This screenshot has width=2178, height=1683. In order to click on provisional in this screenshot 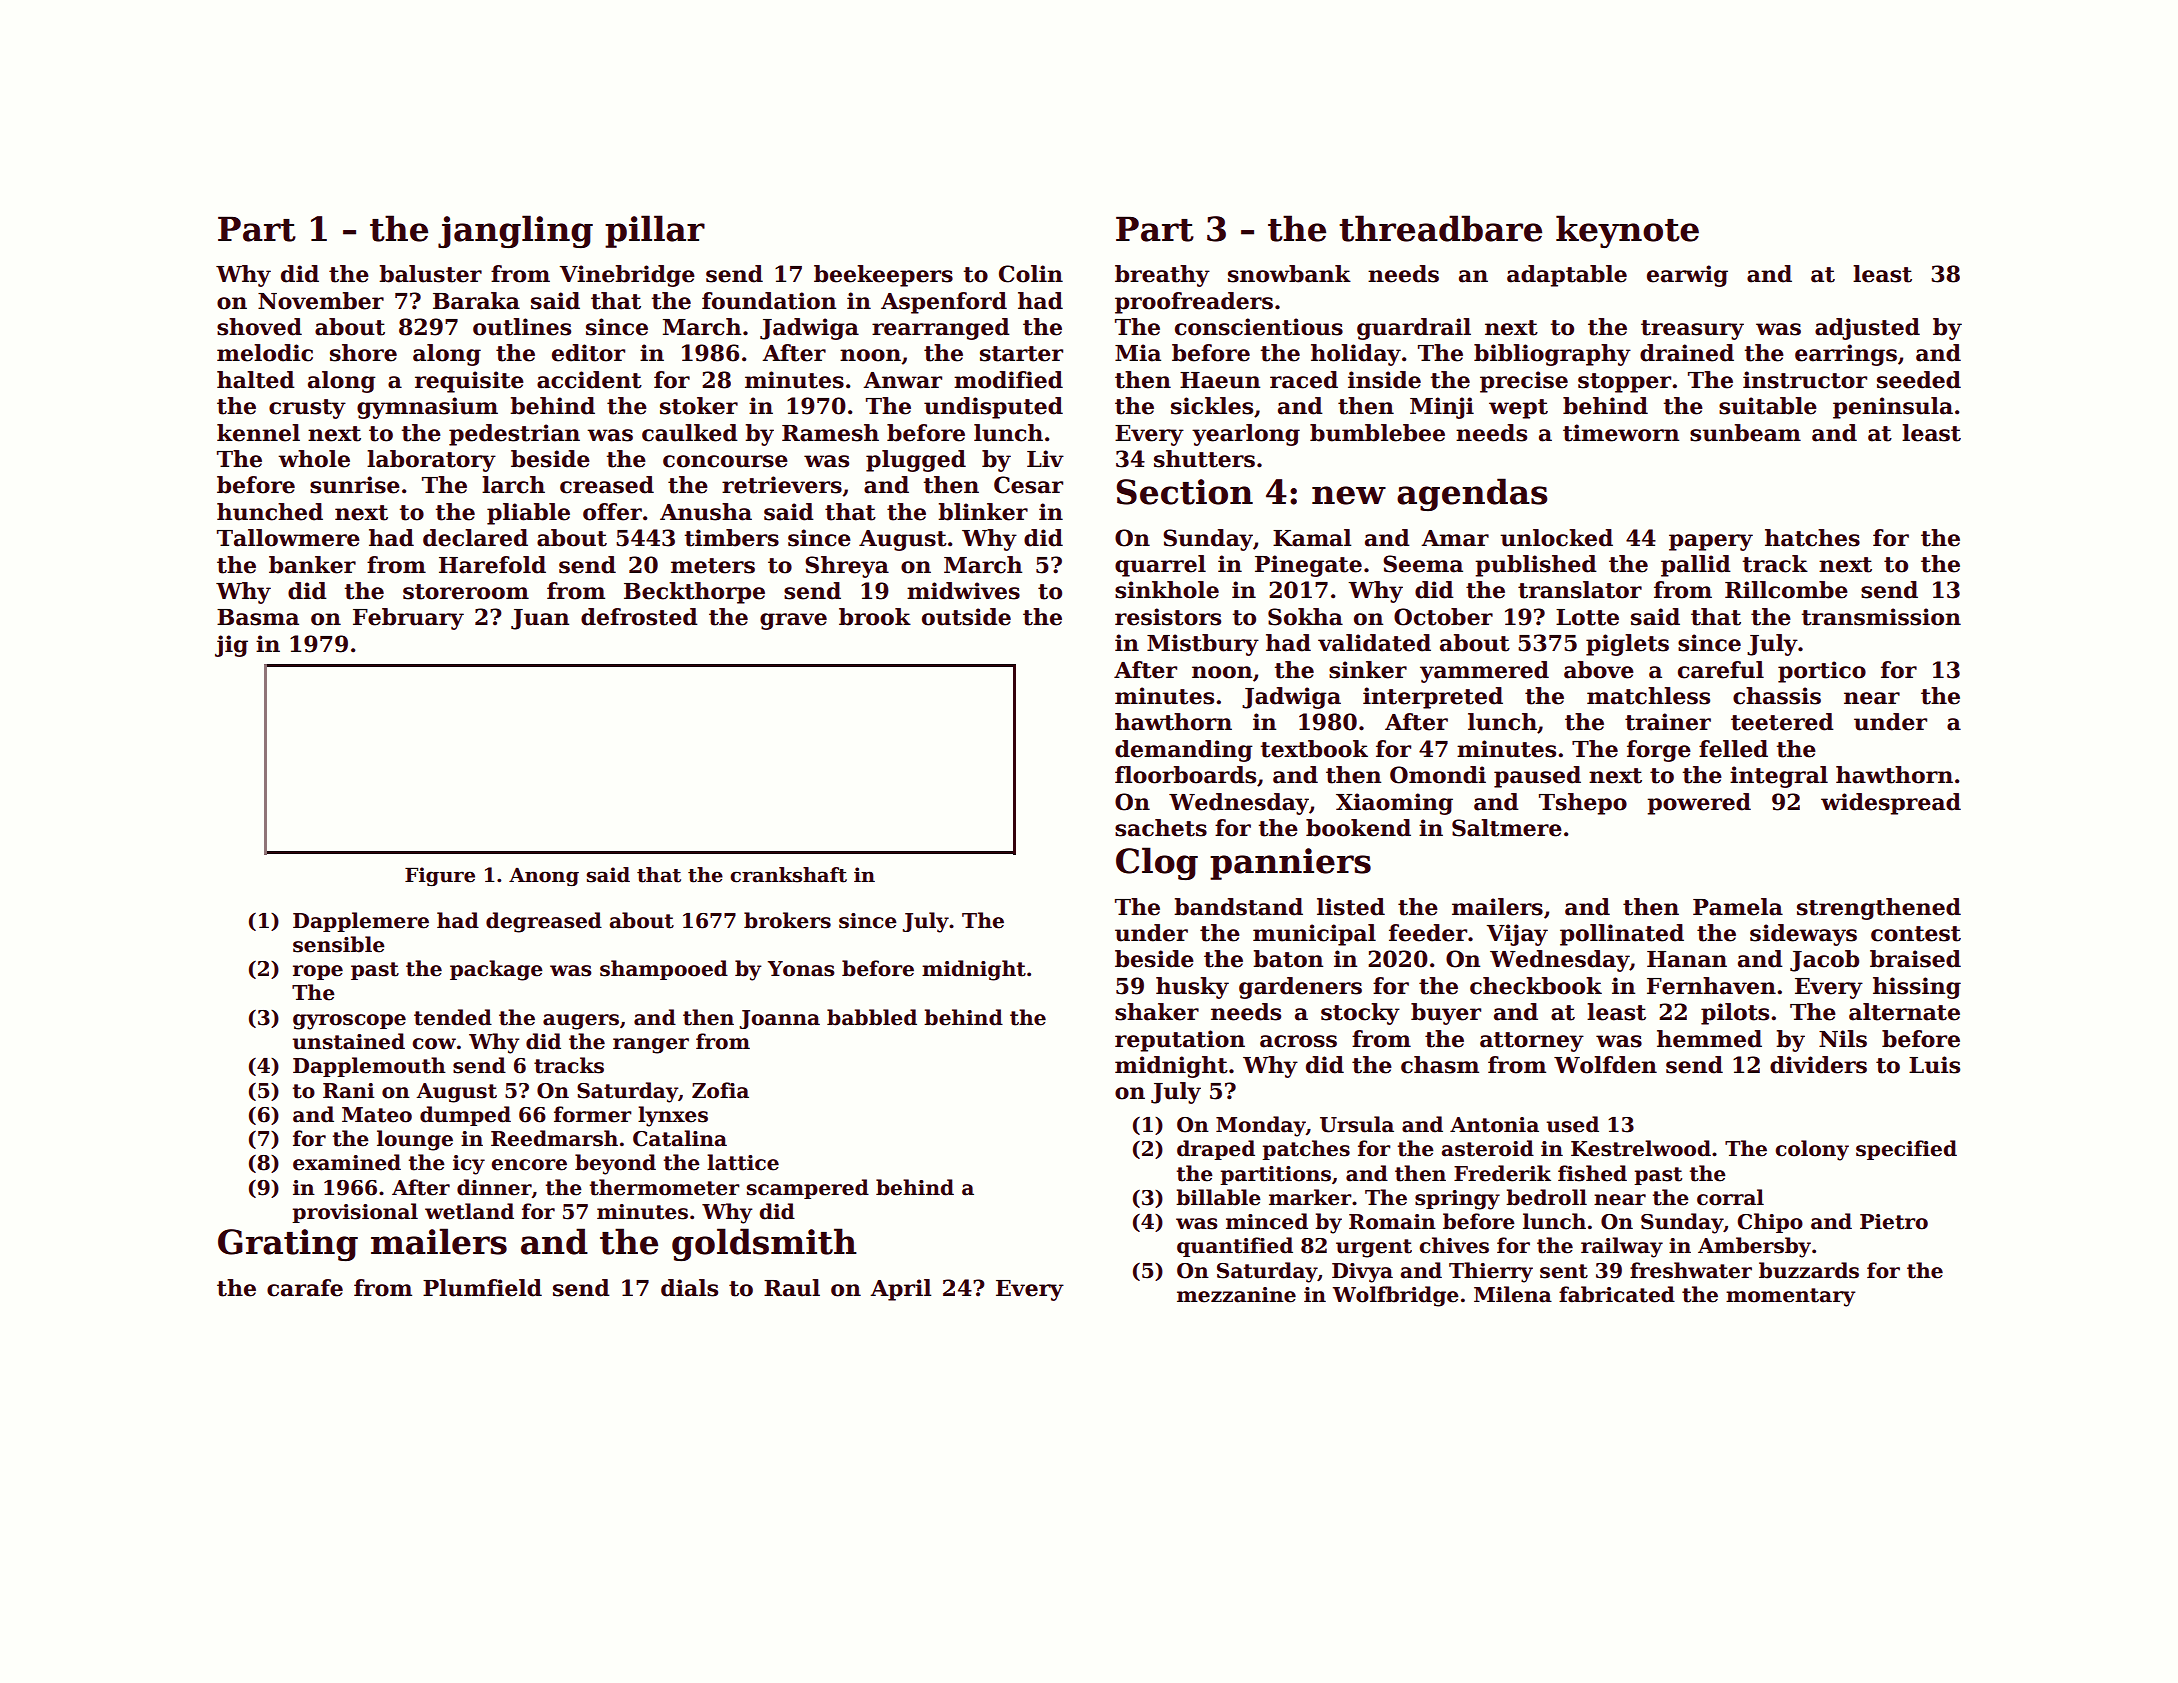, I will do `click(355, 1213)`.
